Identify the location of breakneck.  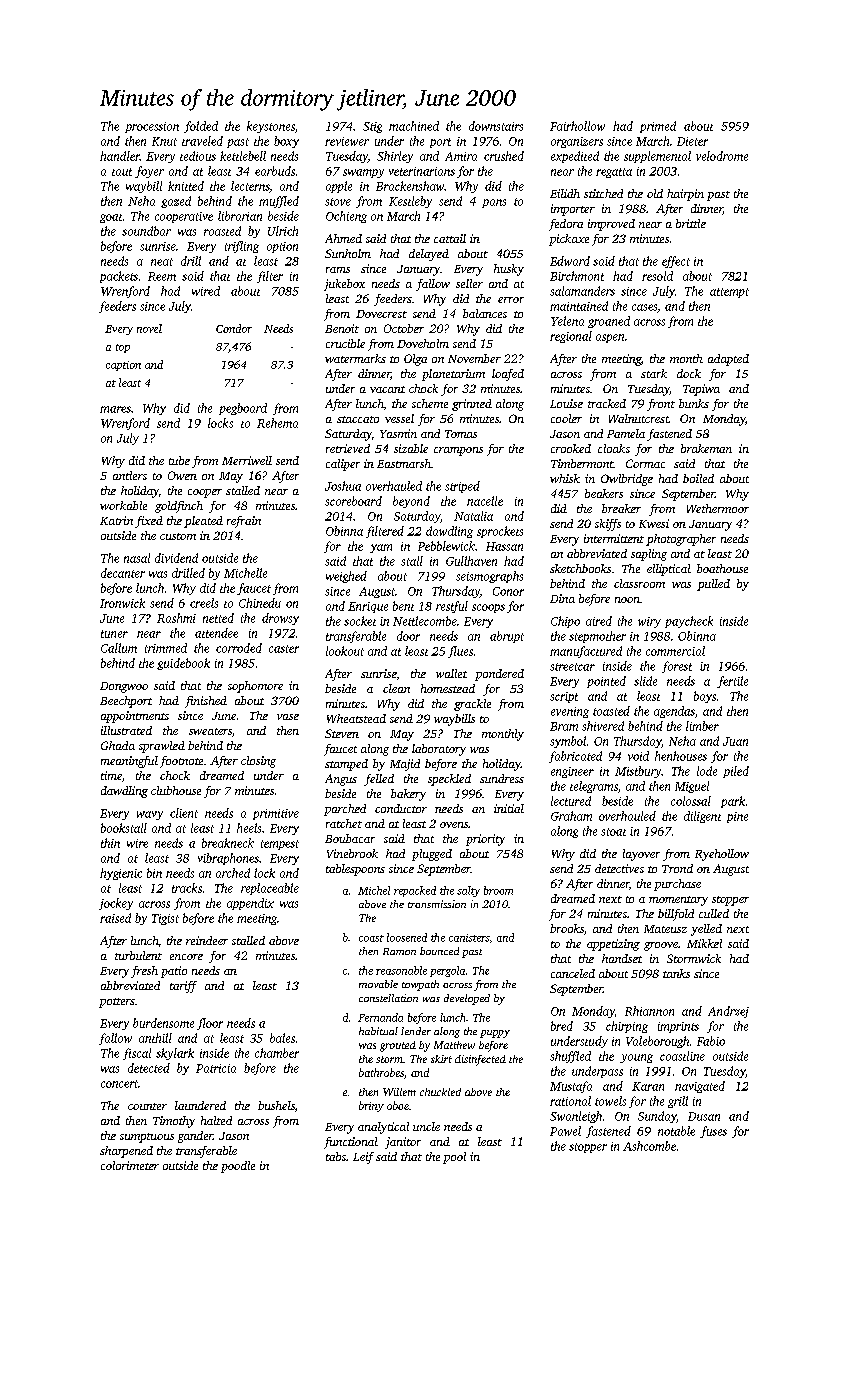
(228, 843).
